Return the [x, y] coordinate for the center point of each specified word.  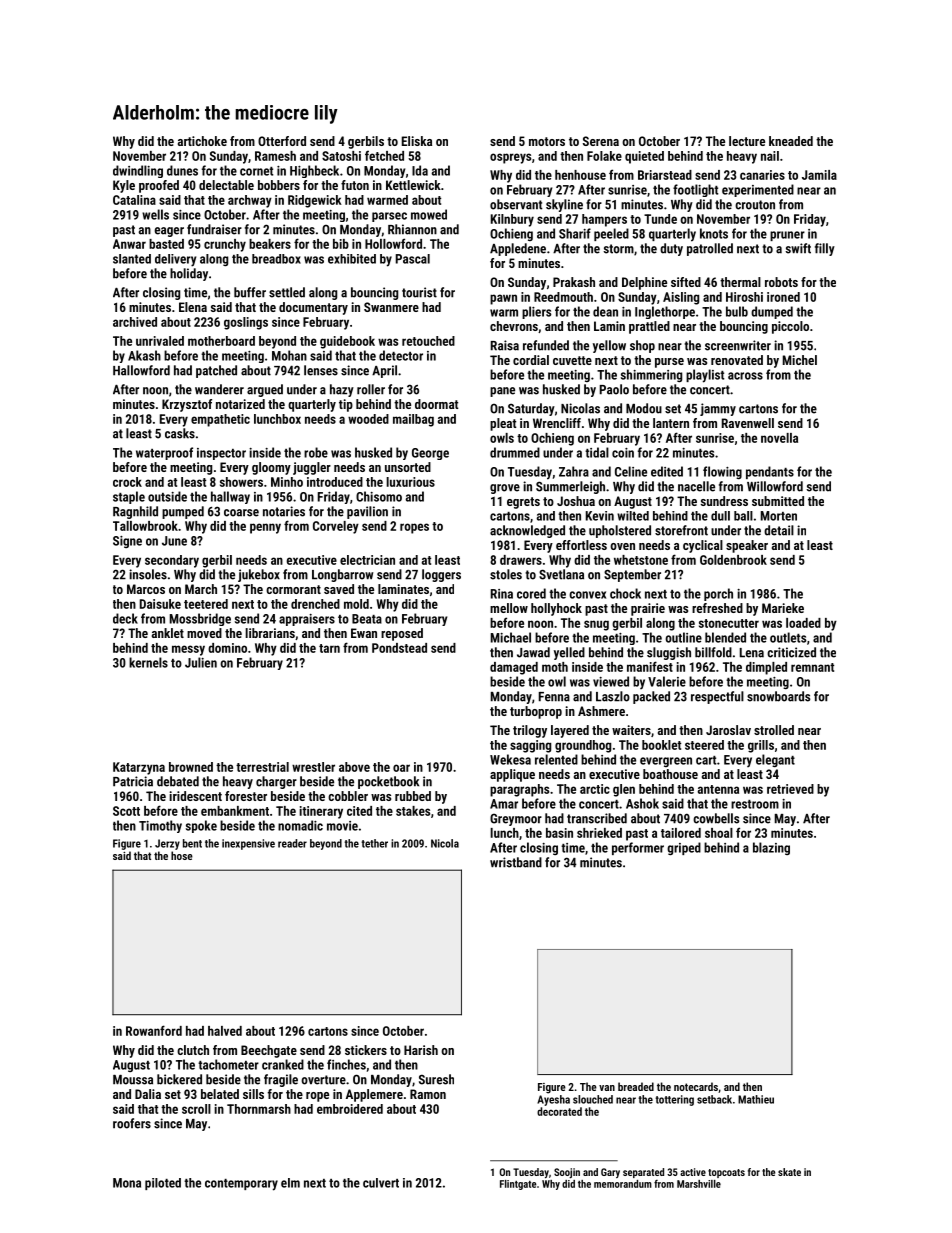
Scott [126, 811]
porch [718, 594]
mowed [429, 214]
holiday [189, 274]
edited [667, 471]
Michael [511, 637]
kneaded [791, 141]
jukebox [259, 575]
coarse [241, 513]
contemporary [241, 1185]
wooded [368, 419]
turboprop [536, 712]
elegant [775, 760]
